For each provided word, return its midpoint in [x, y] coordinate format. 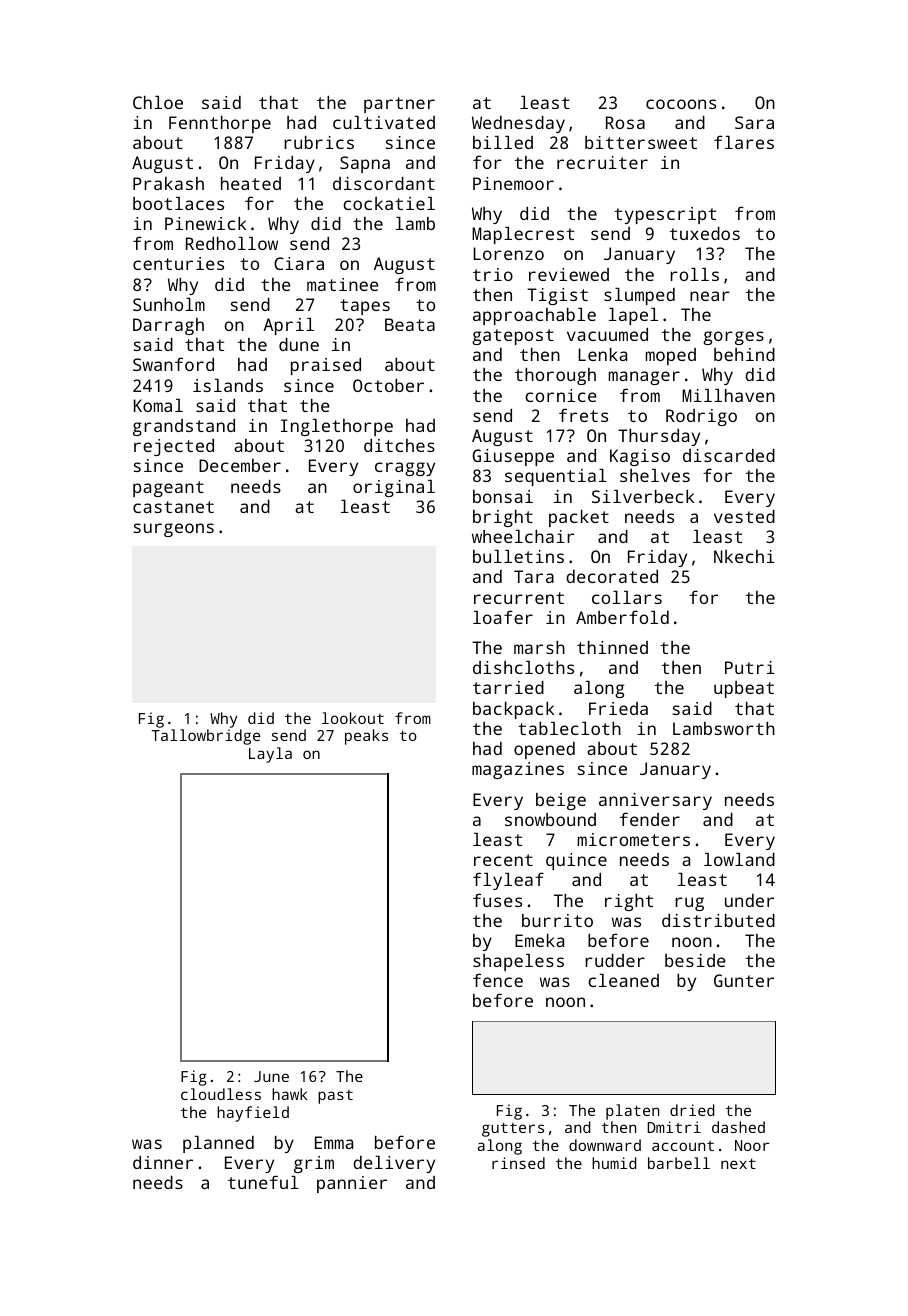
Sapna [365, 164]
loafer [503, 617]
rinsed [518, 1163]
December [240, 465]
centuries [178, 263]
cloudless [221, 1094]
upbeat [744, 689]
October [388, 385]
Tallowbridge [206, 737]
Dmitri [674, 1127]
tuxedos [704, 233]
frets [583, 415]
